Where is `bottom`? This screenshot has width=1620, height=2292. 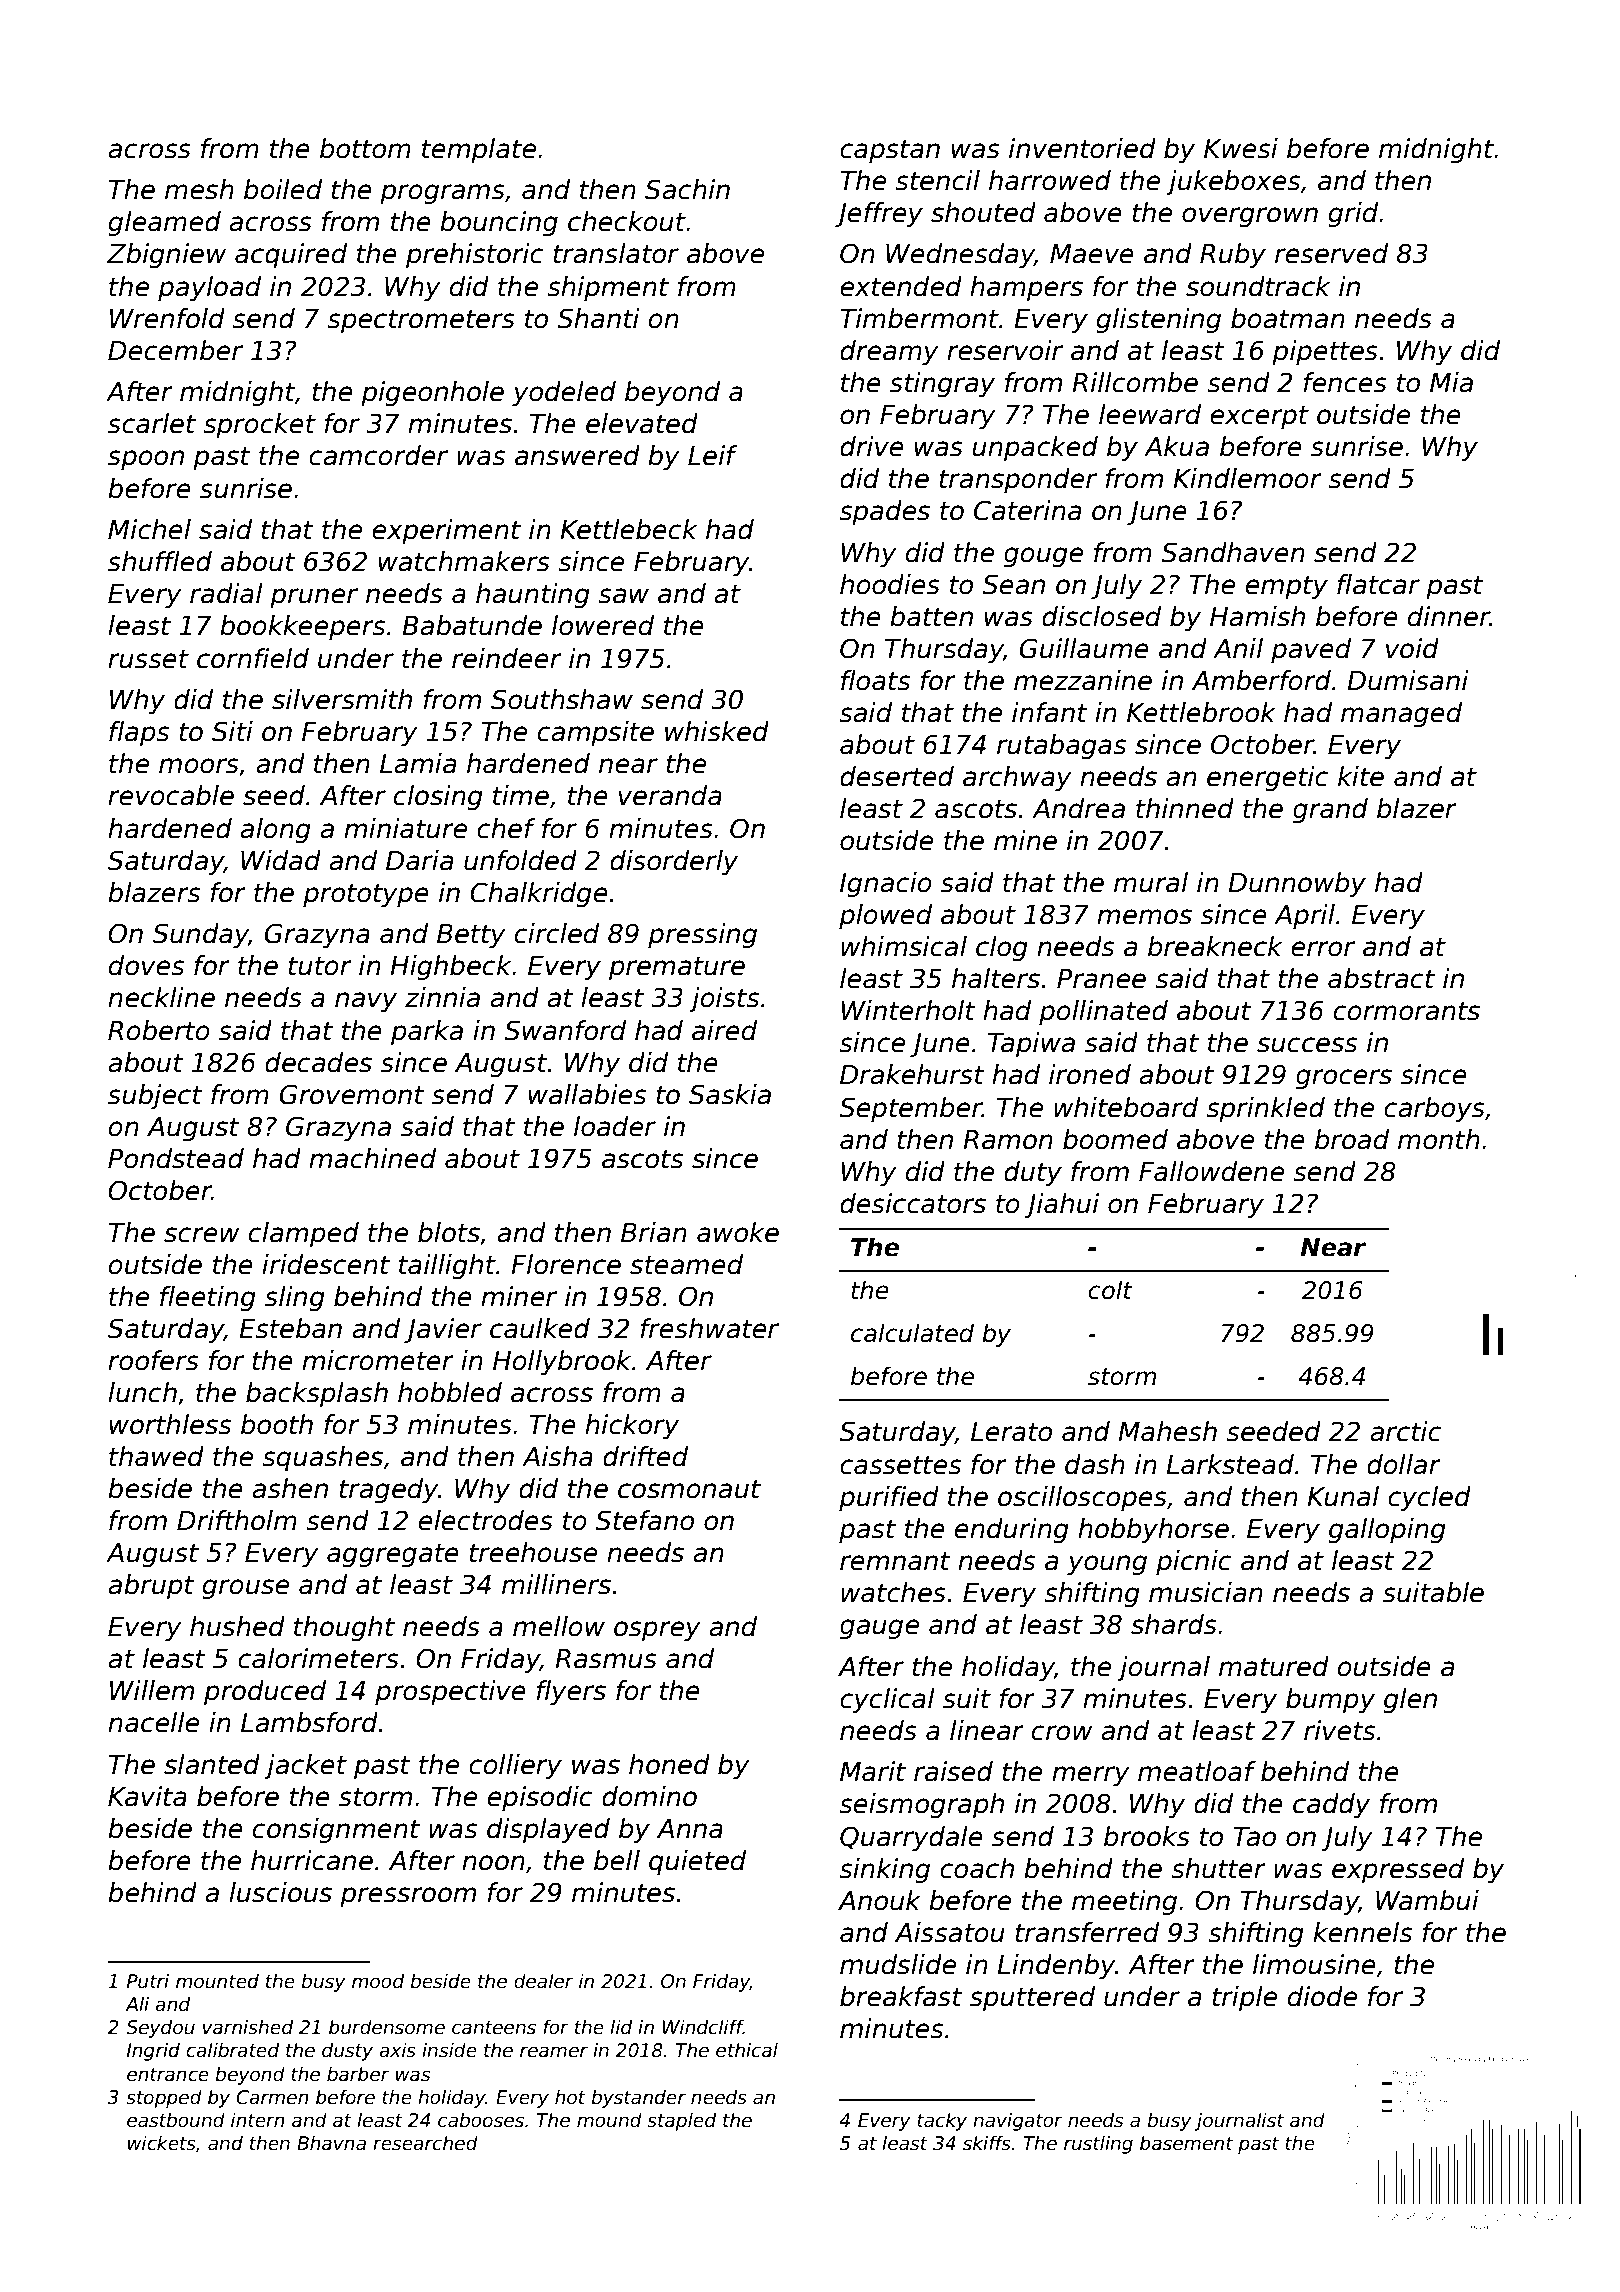 bottom is located at coordinates (365, 148).
